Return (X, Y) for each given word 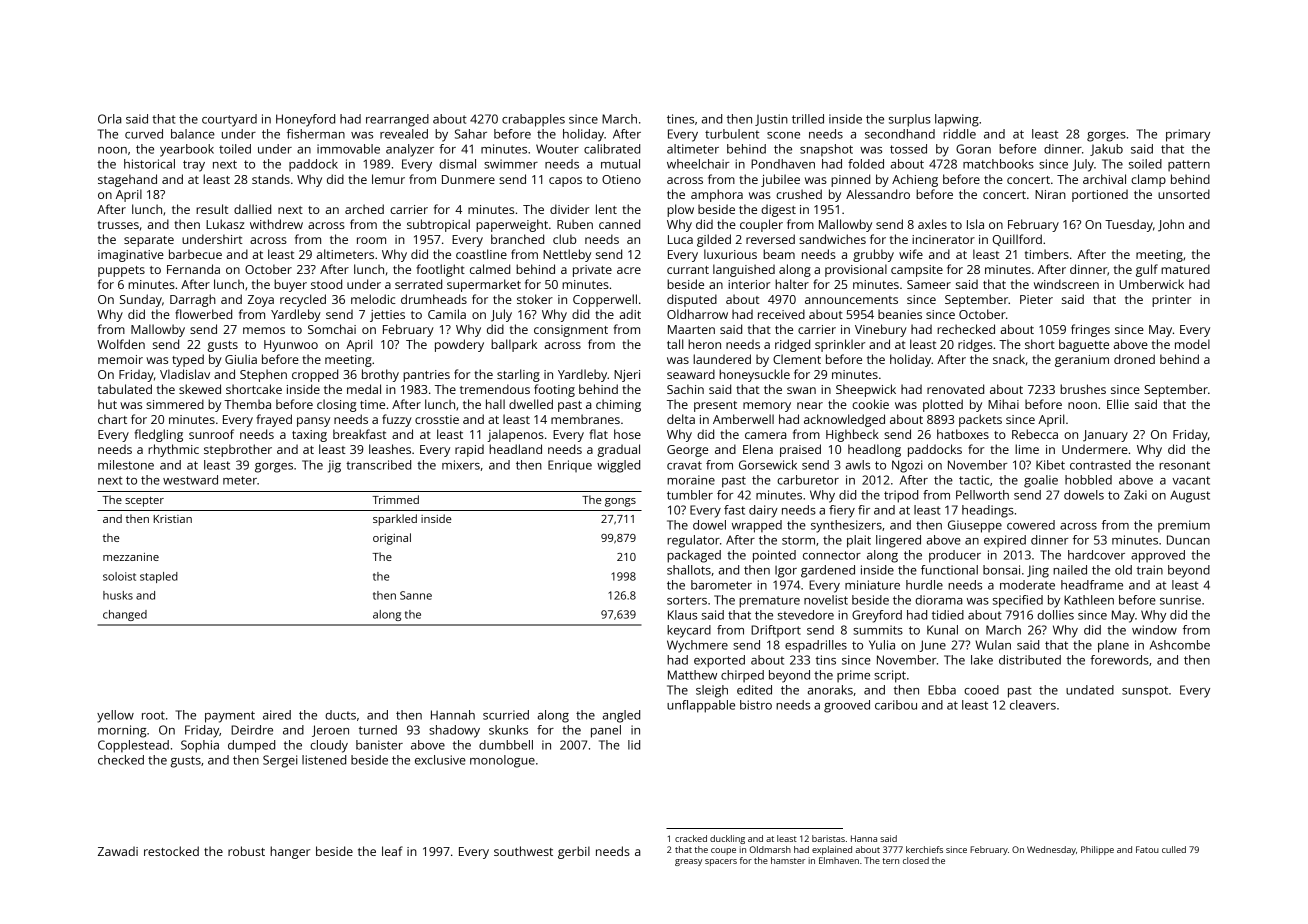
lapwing (957, 120)
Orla (109, 119)
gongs (620, 502)
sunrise (1180, 600)
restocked (171, 851)
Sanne (416, 595)
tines (680, 119)
